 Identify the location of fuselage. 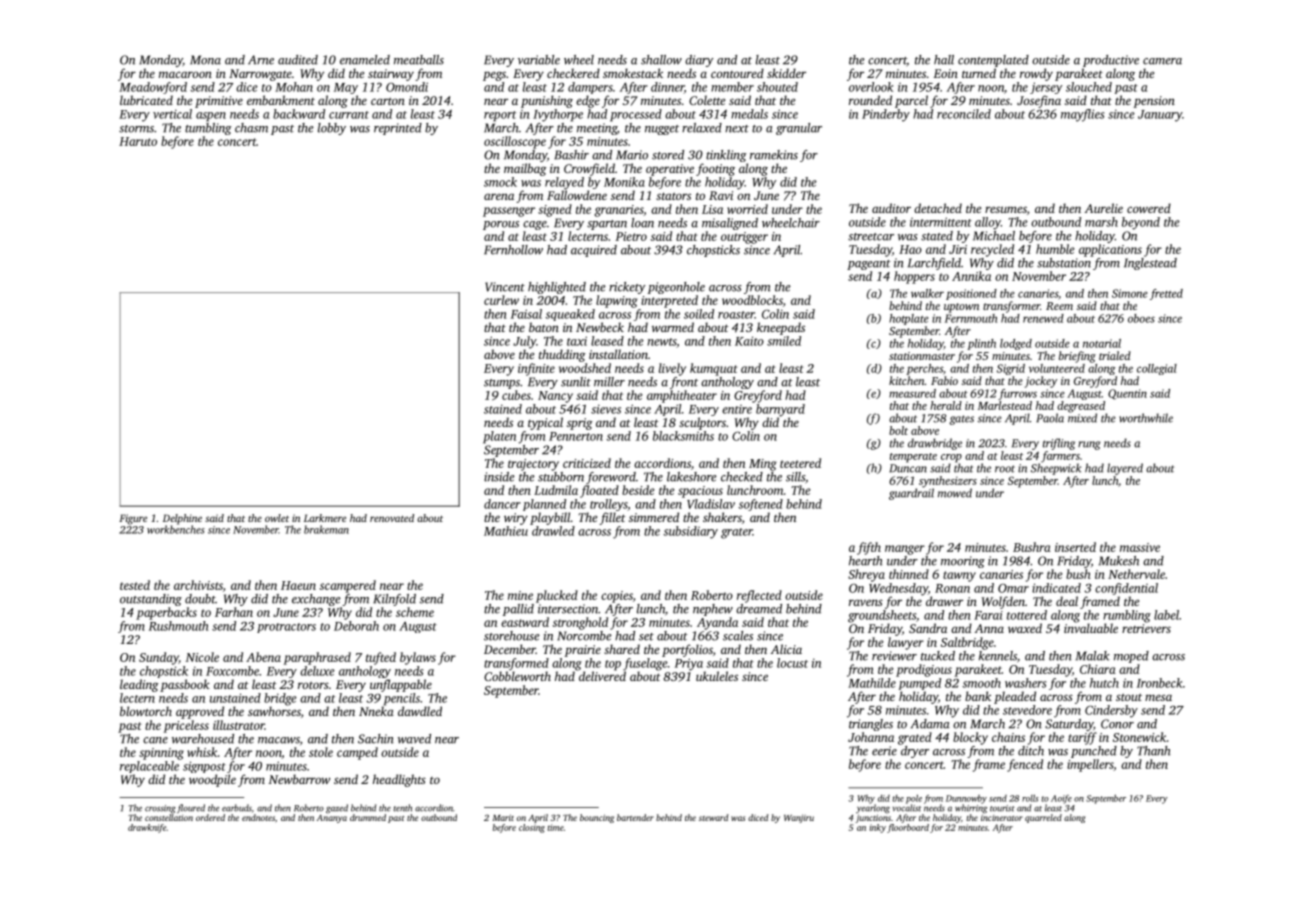
(645, 664).
